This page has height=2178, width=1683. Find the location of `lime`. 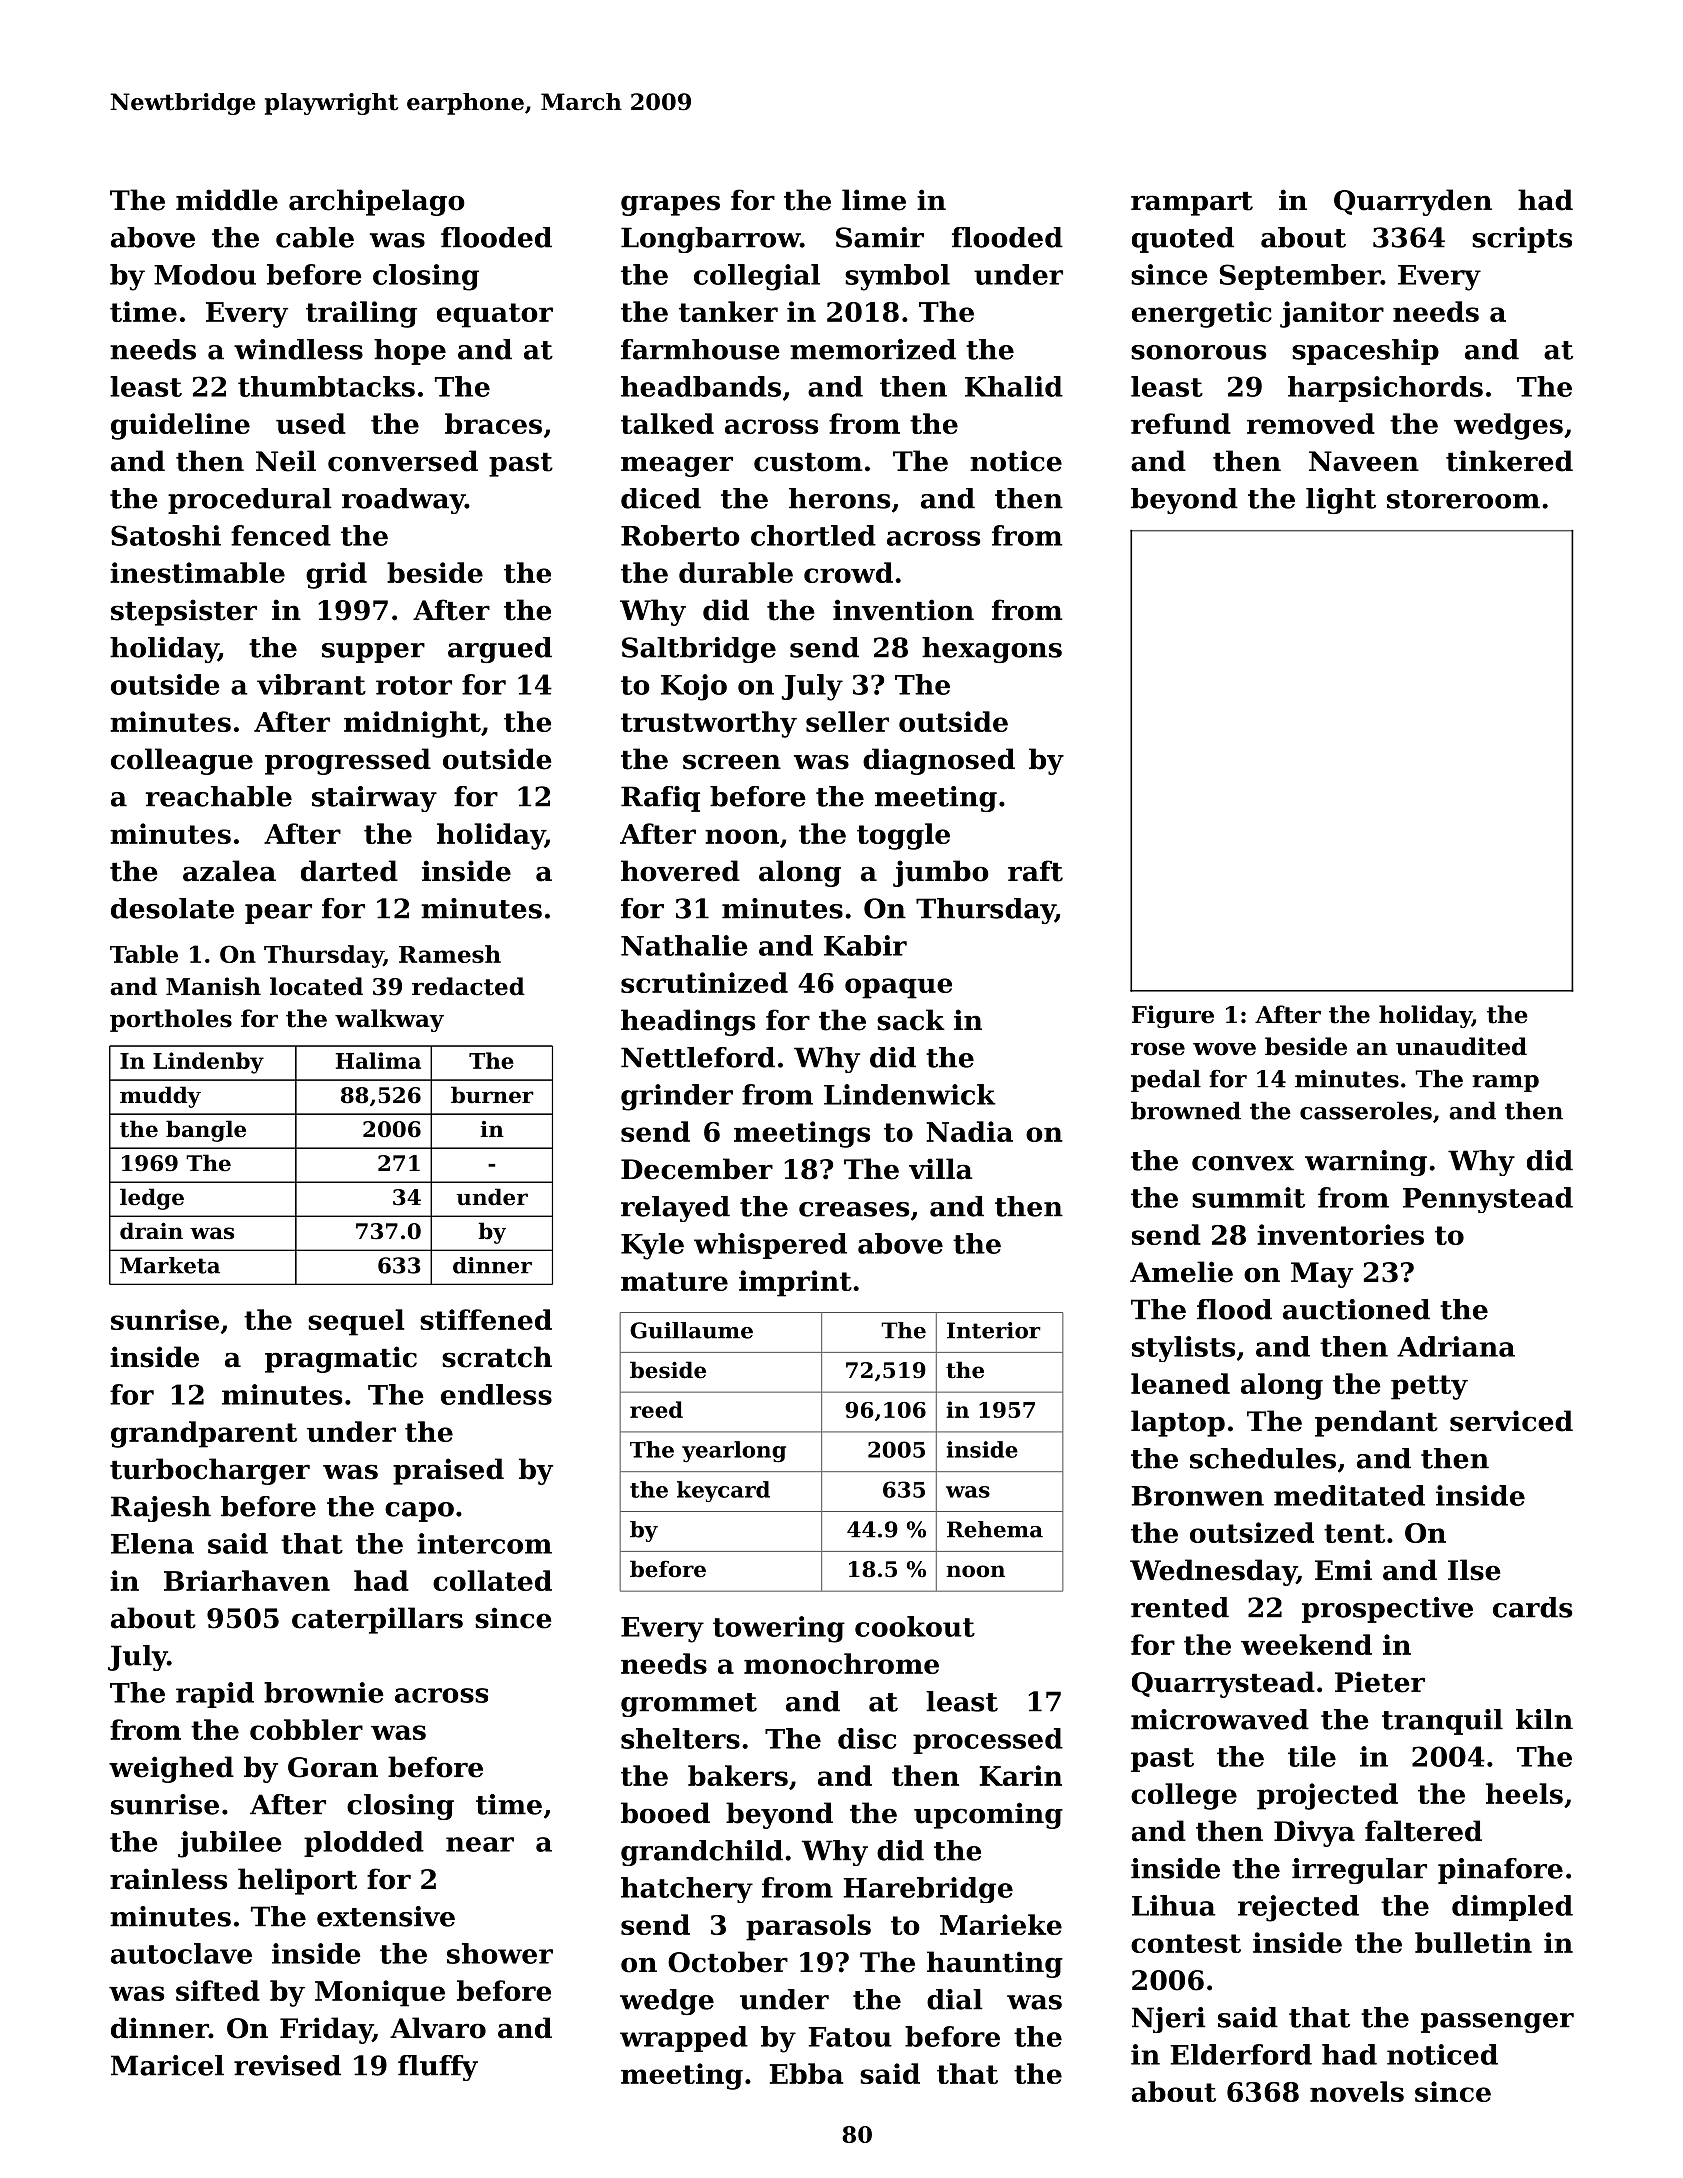

lime is located at coordinates (874, 200).
